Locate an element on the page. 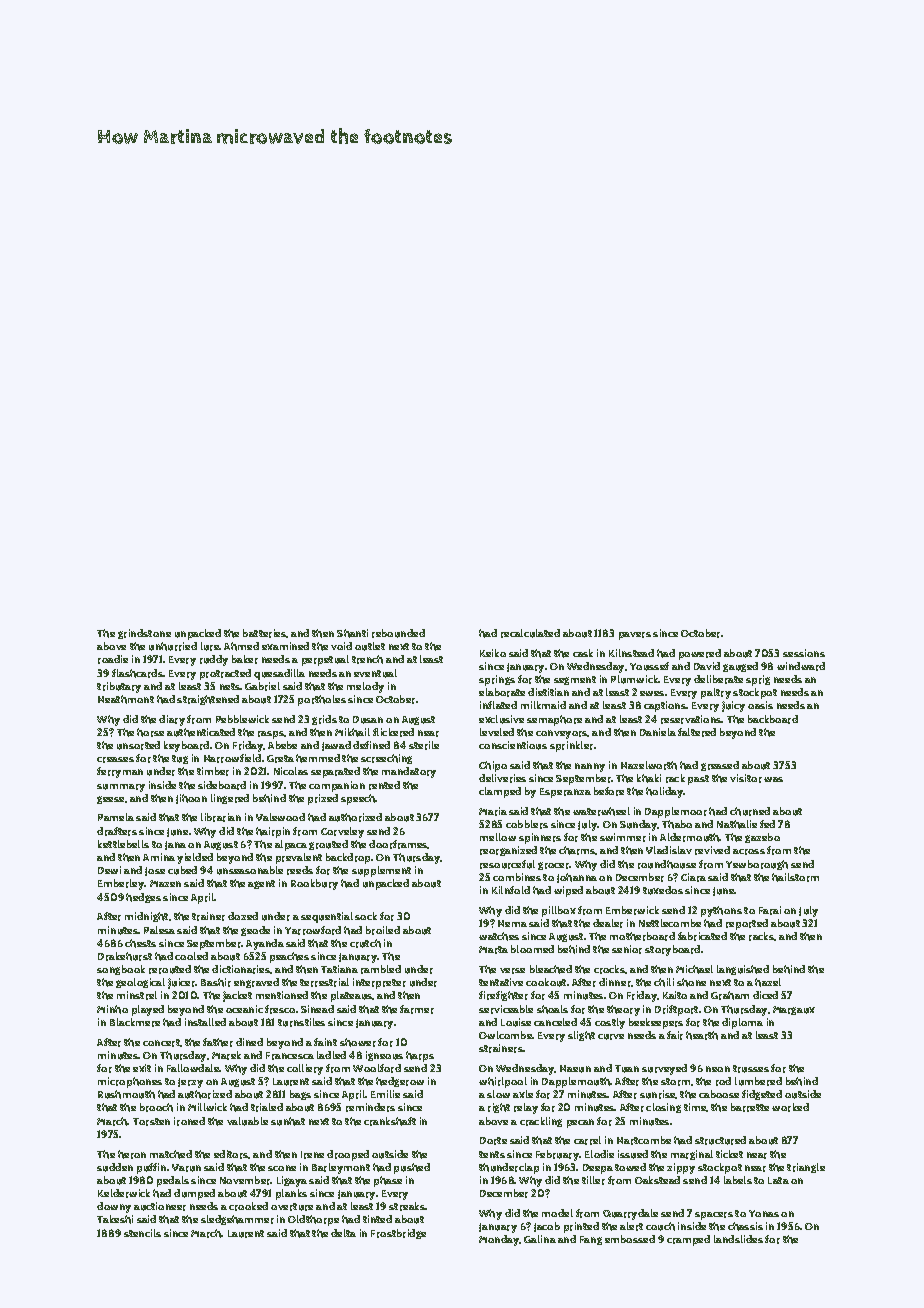 The image size is (924, 1308). shoals is located at coordinates (552, 1009).
